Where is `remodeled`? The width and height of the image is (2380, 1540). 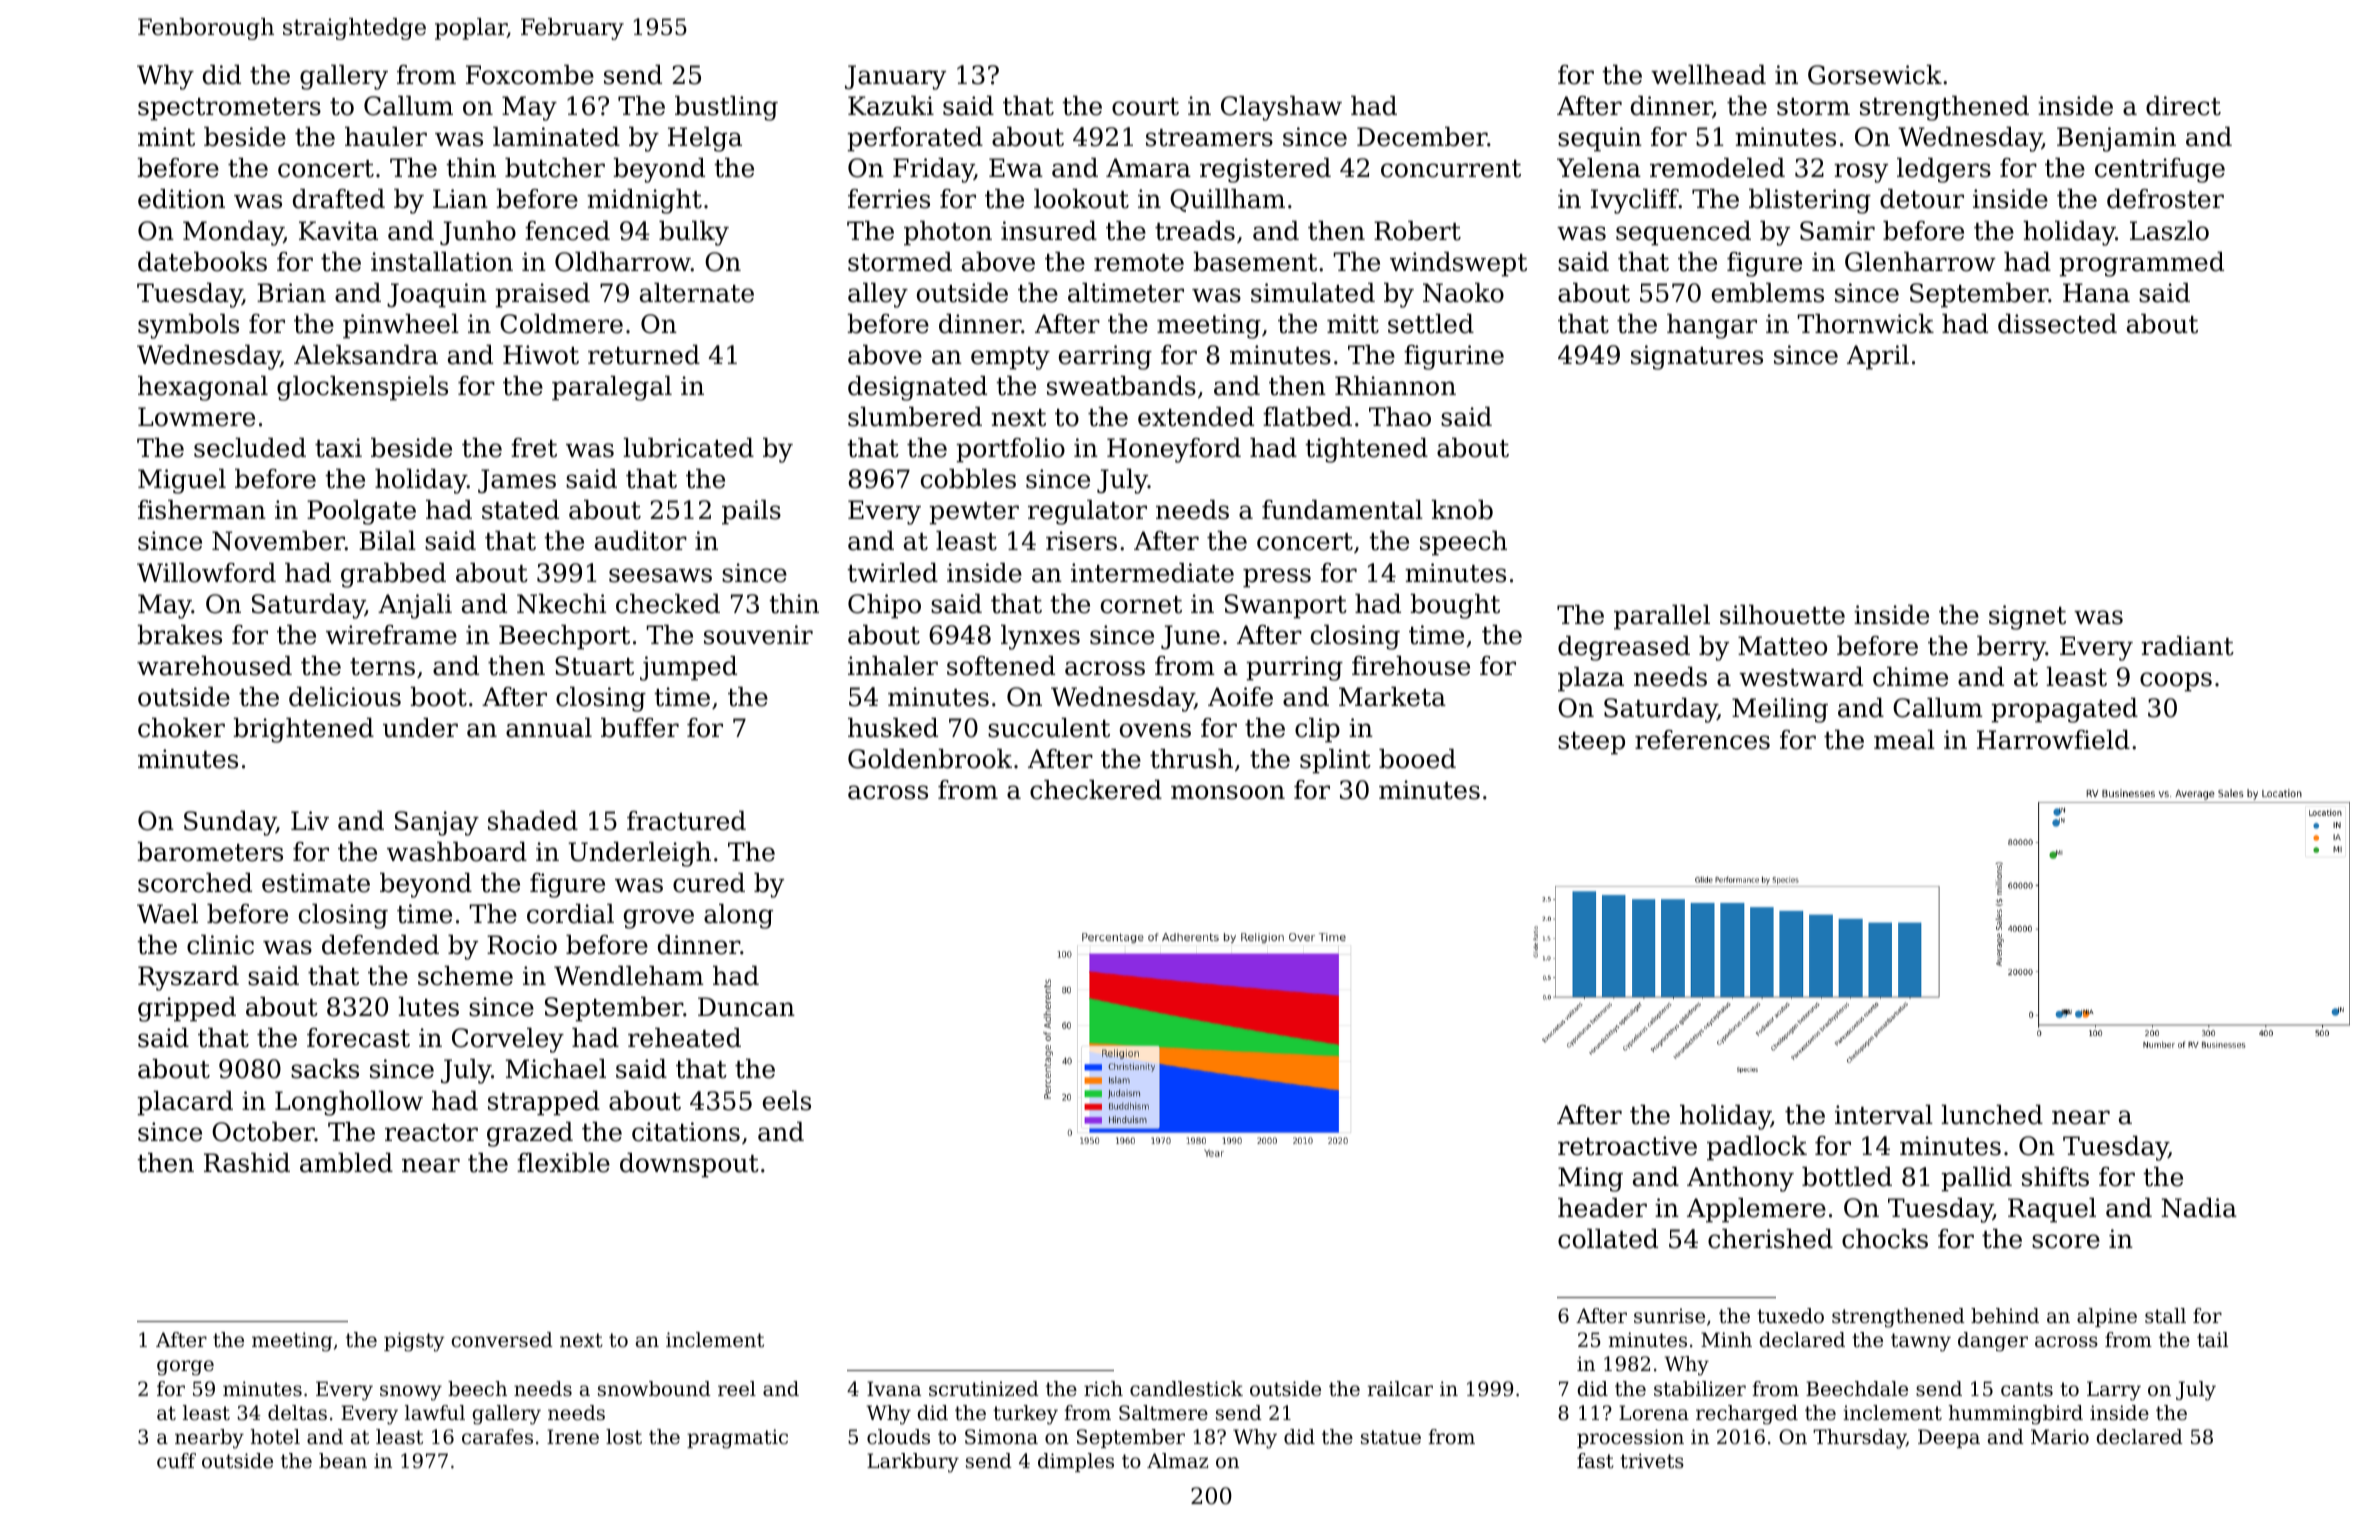
remodeled is located at coordinates (1717, 168).
